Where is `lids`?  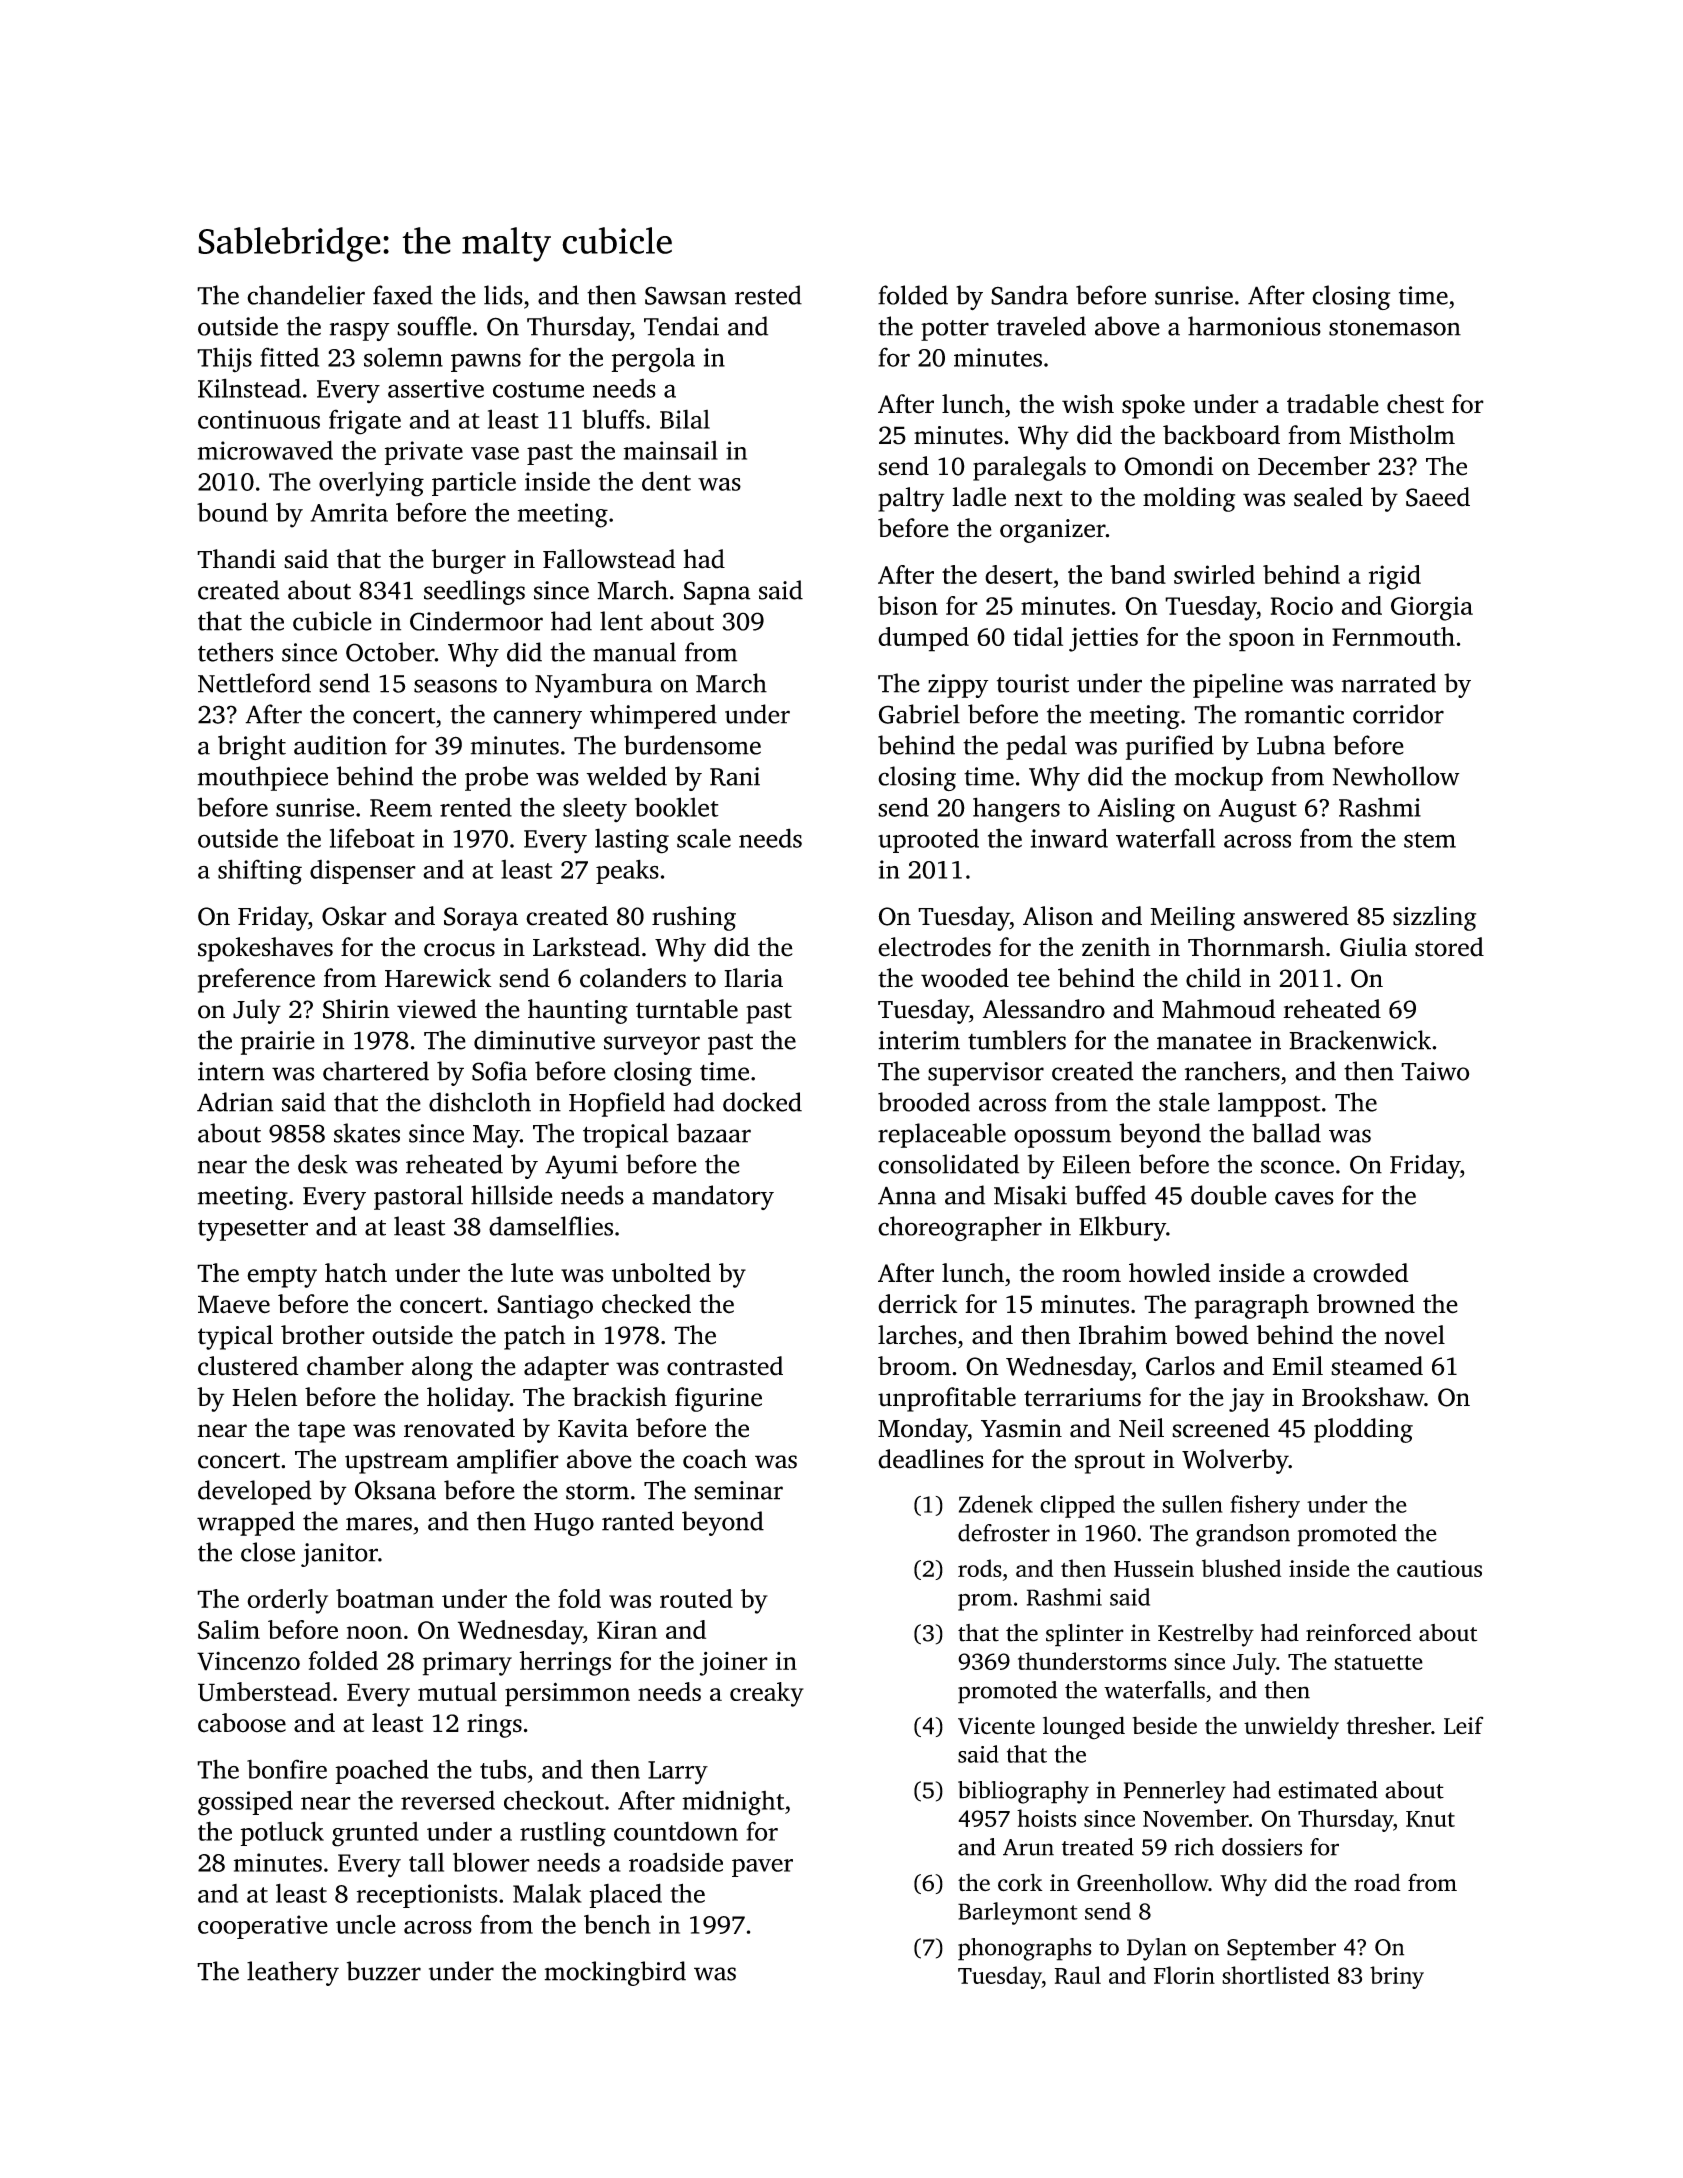
lids is located at coordinates (503, 295).
